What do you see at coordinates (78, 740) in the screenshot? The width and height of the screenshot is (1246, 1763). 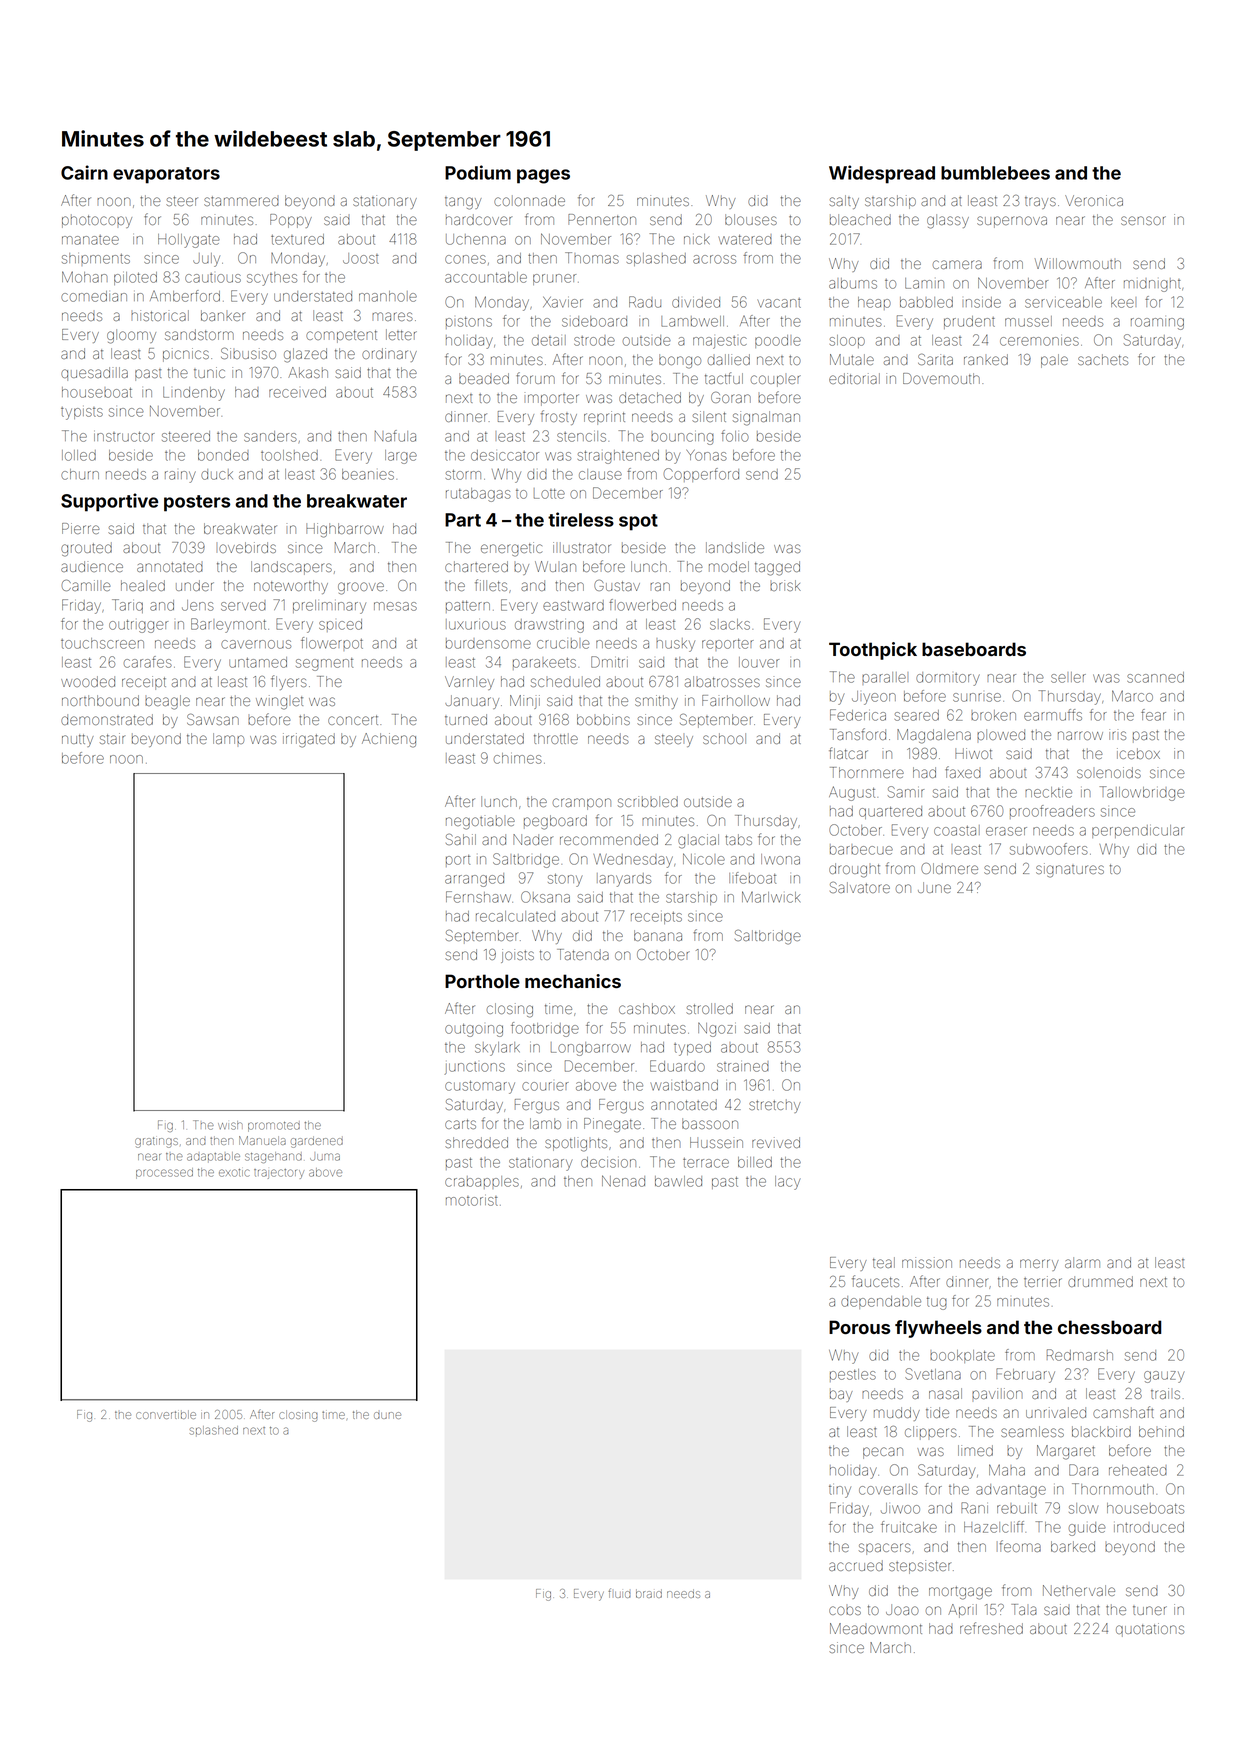 I see `nutty` at bounding box center [78, 740].
